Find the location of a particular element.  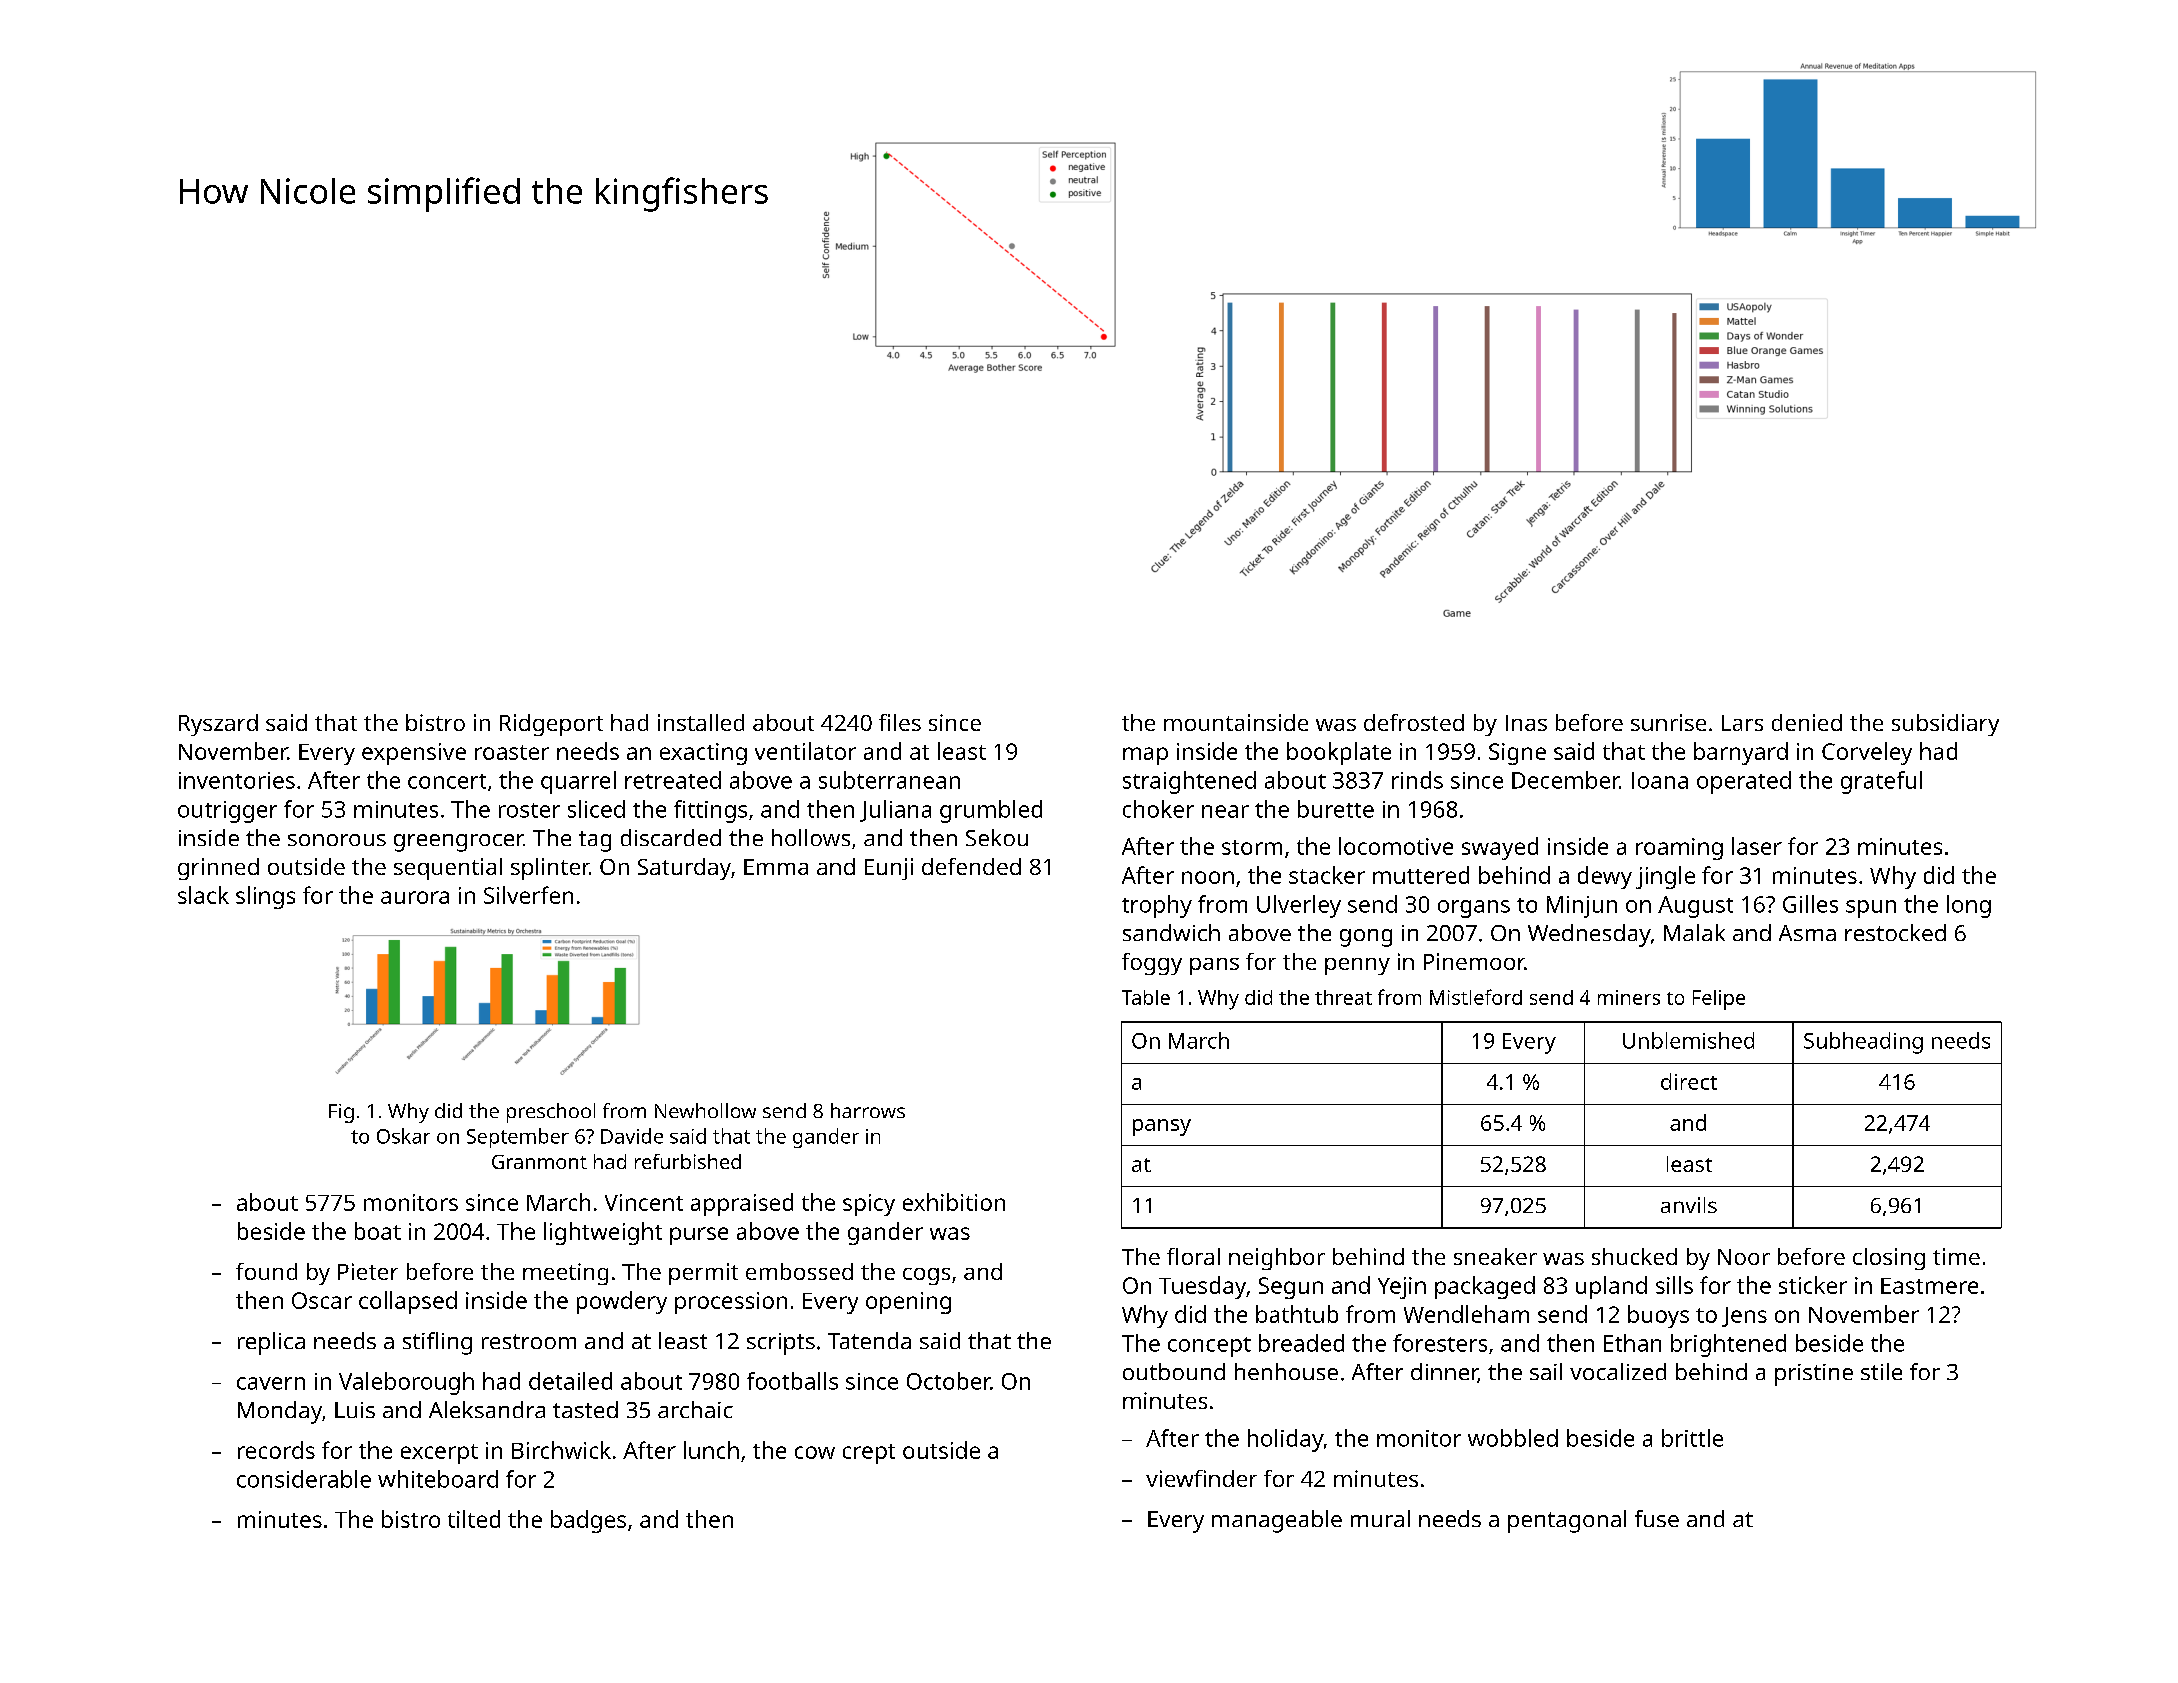

preschool is located at coordinates (551, 1113).
